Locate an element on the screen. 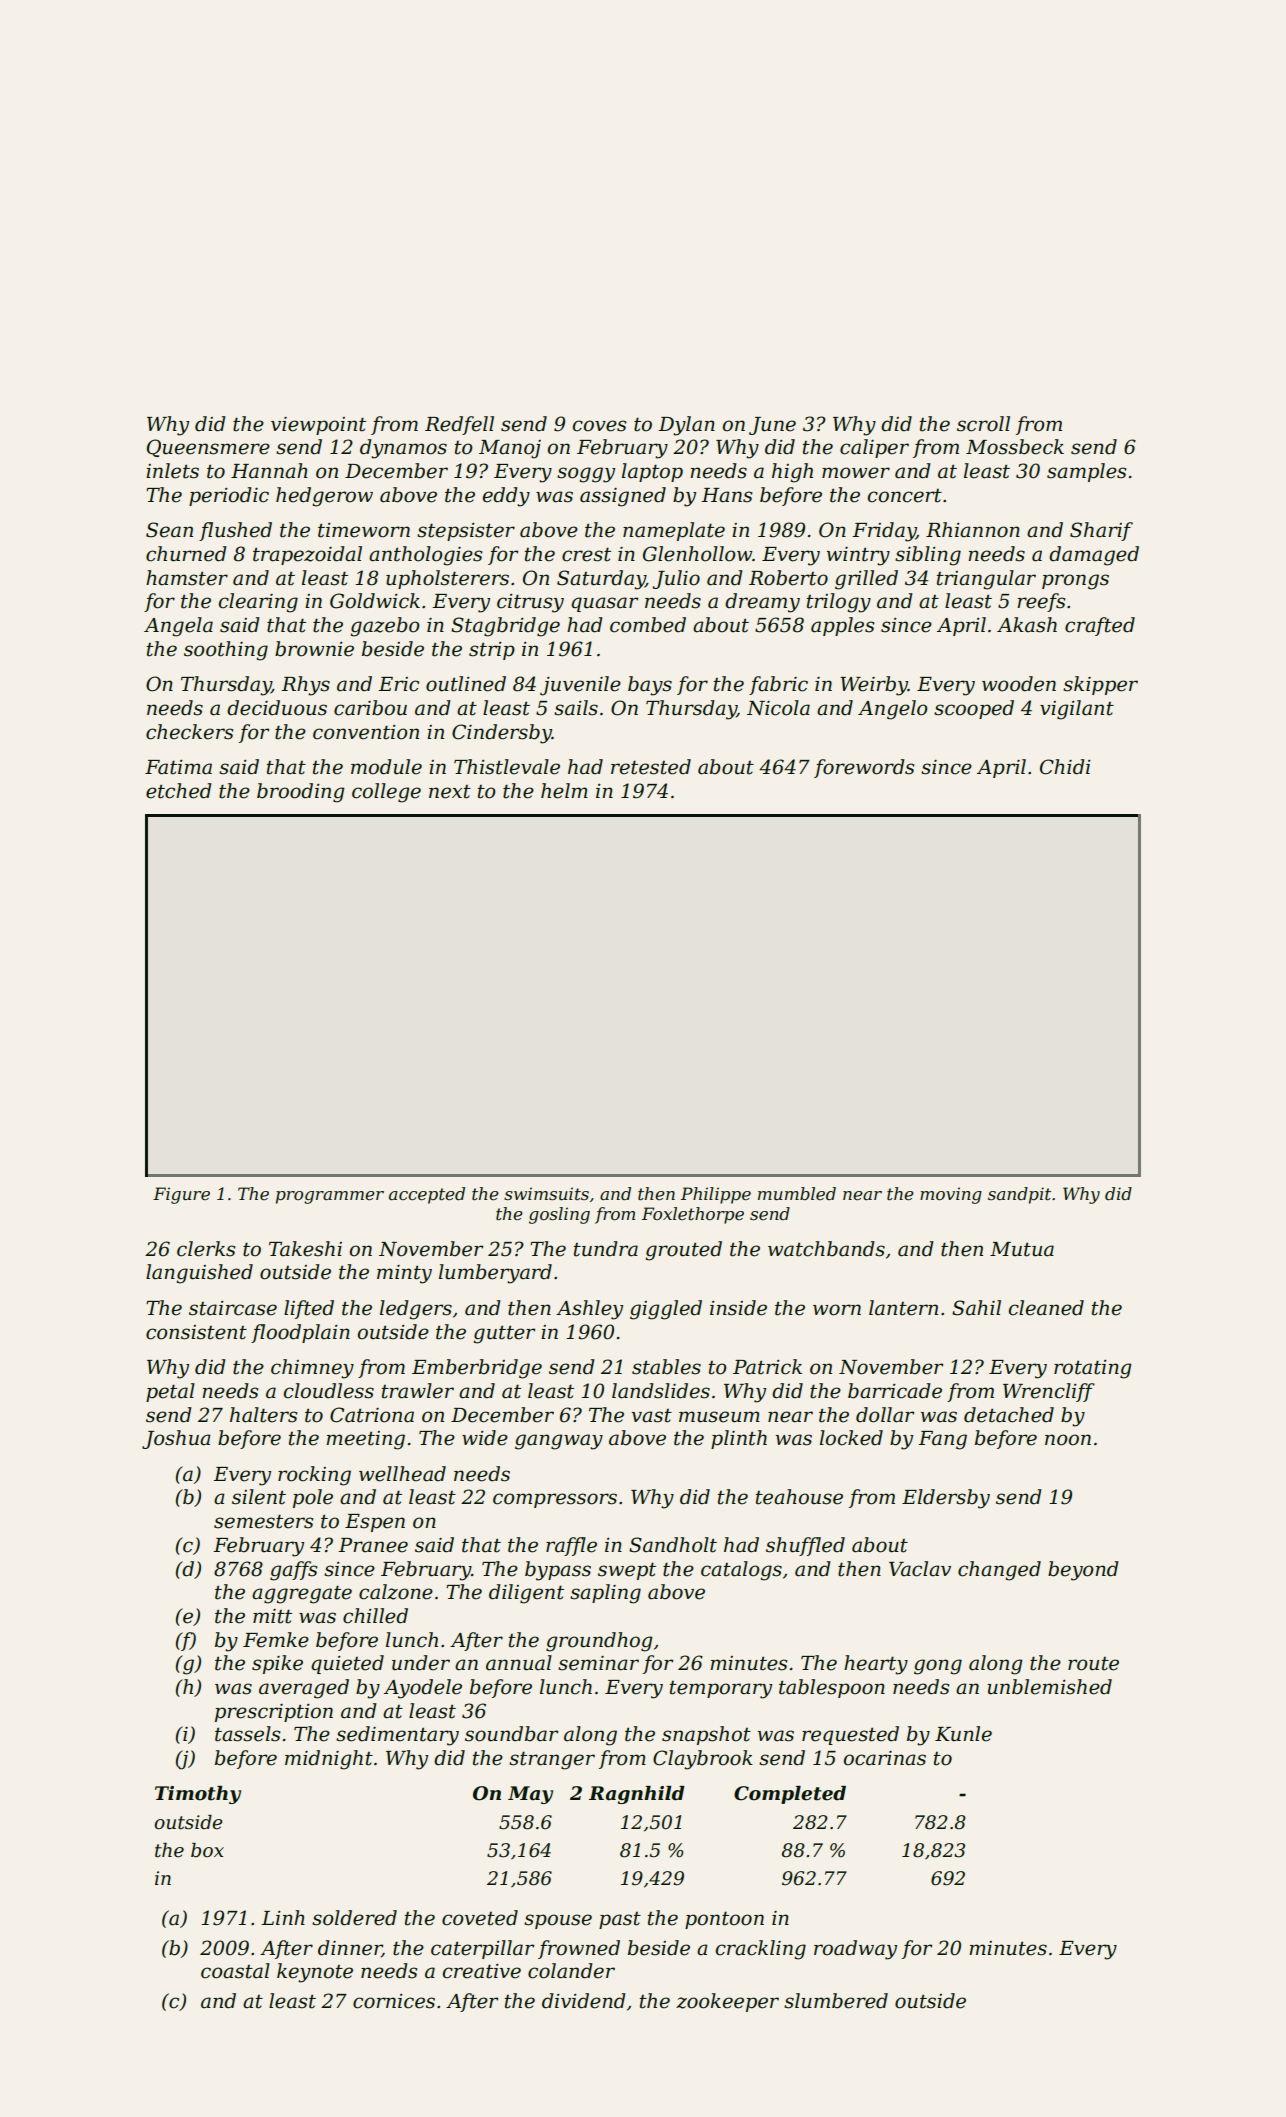 Image resolution: width=1286 pixels, height=2117 pixels. programmer is located at coordinates (330, 1197).
